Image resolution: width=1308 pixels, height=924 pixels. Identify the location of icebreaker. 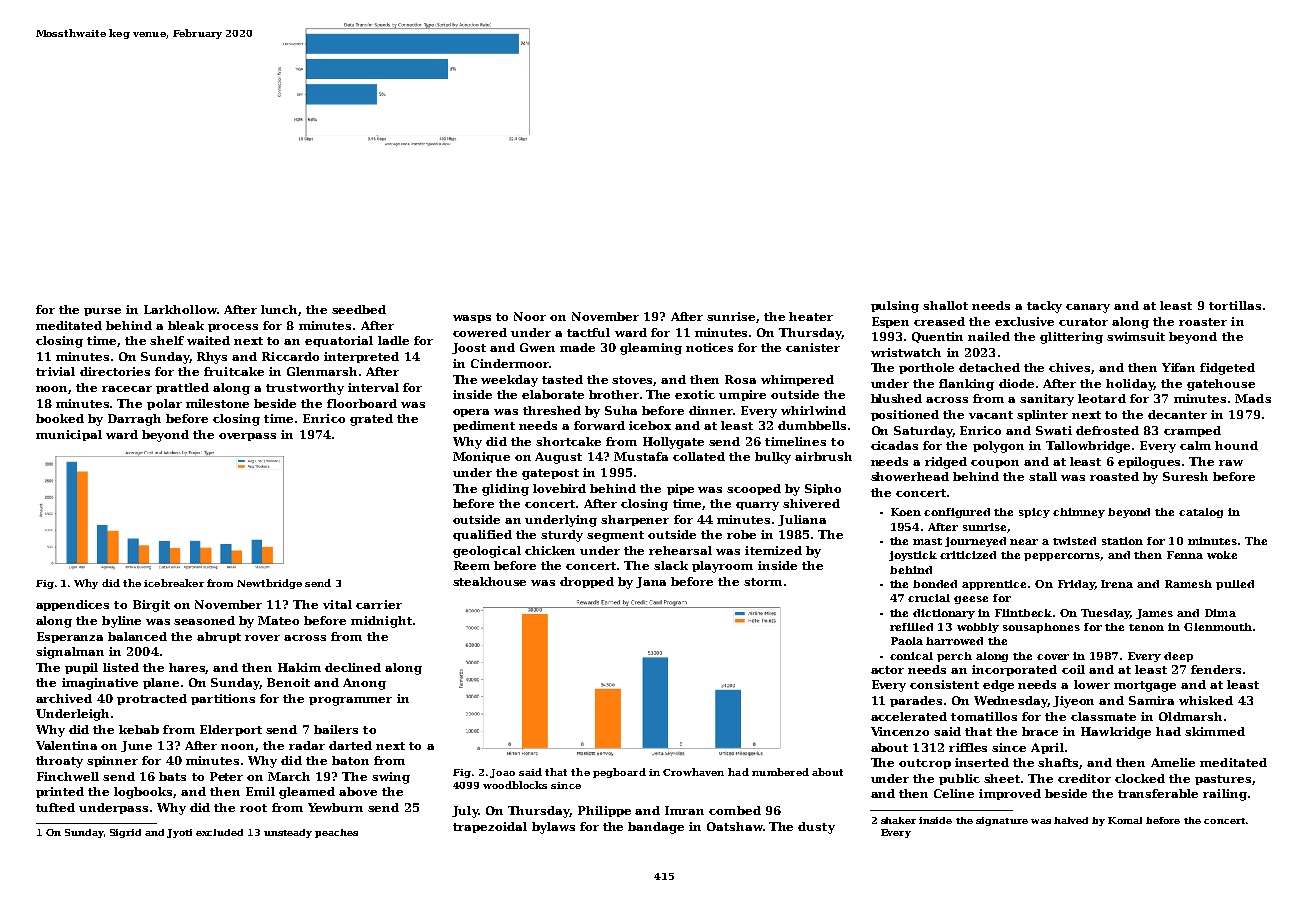
(174, 583).
